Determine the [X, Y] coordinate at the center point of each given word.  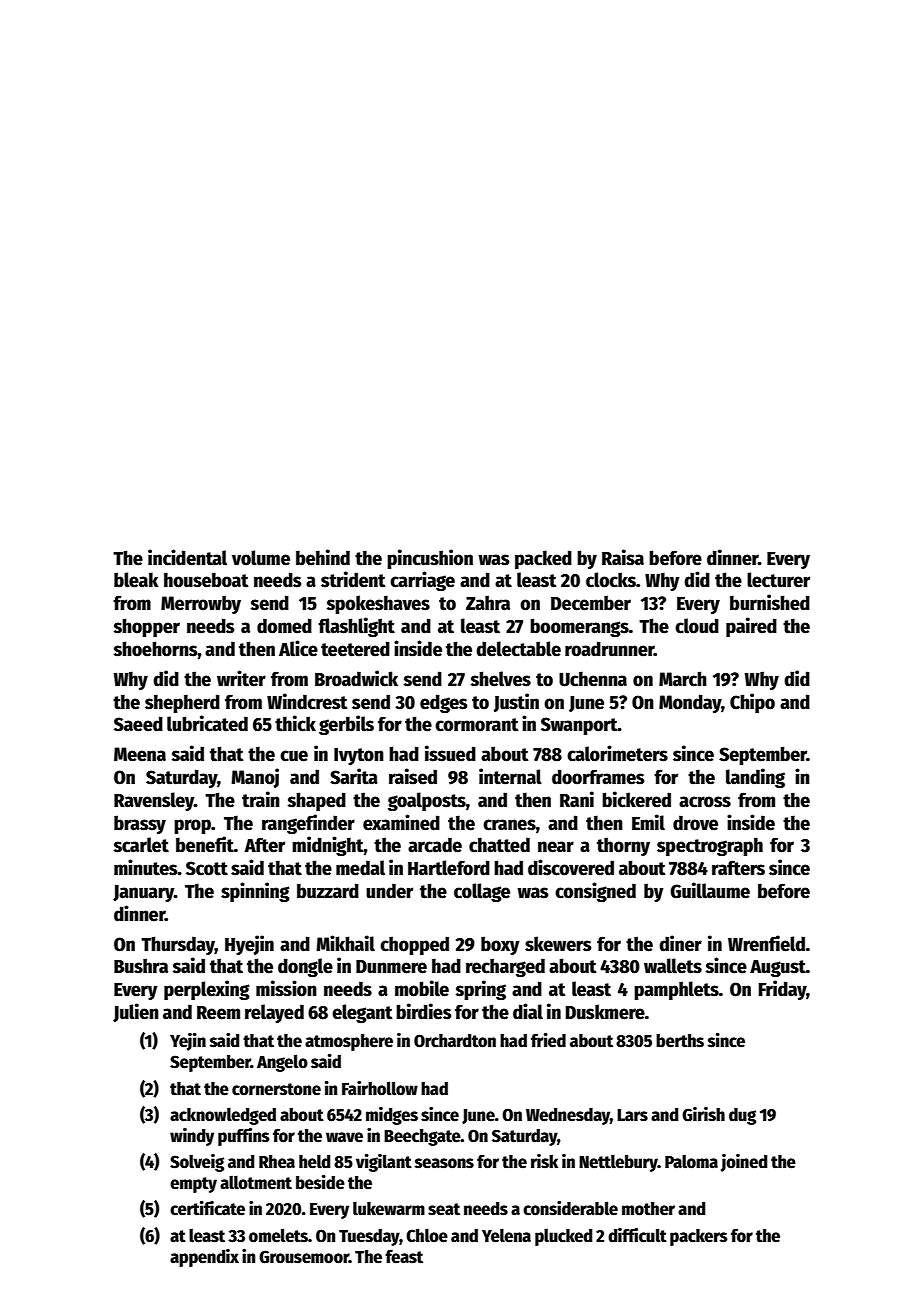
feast [404, 1257]
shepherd [182, 703]
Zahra [488, 603]
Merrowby [201, 604]
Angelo [282, 1063]
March [683, 679]
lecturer [778, 580]
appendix [204, 1258]
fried [548, 1040]
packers [699, 1237]
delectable [518, 649]
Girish [703, 1114]
